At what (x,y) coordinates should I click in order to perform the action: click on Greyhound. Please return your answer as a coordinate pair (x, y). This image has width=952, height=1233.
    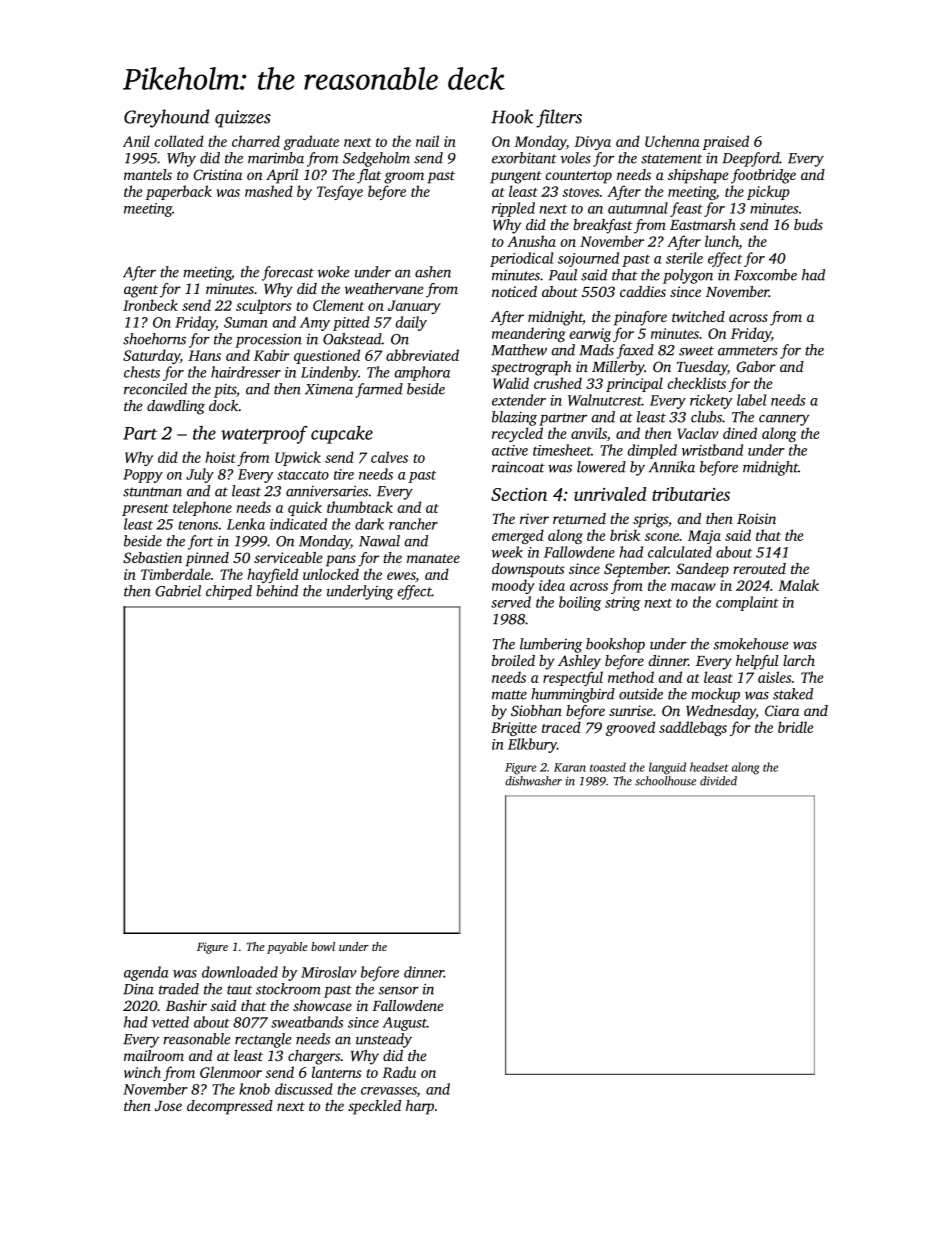
    Looking at the image, I should click on (166, 118).
